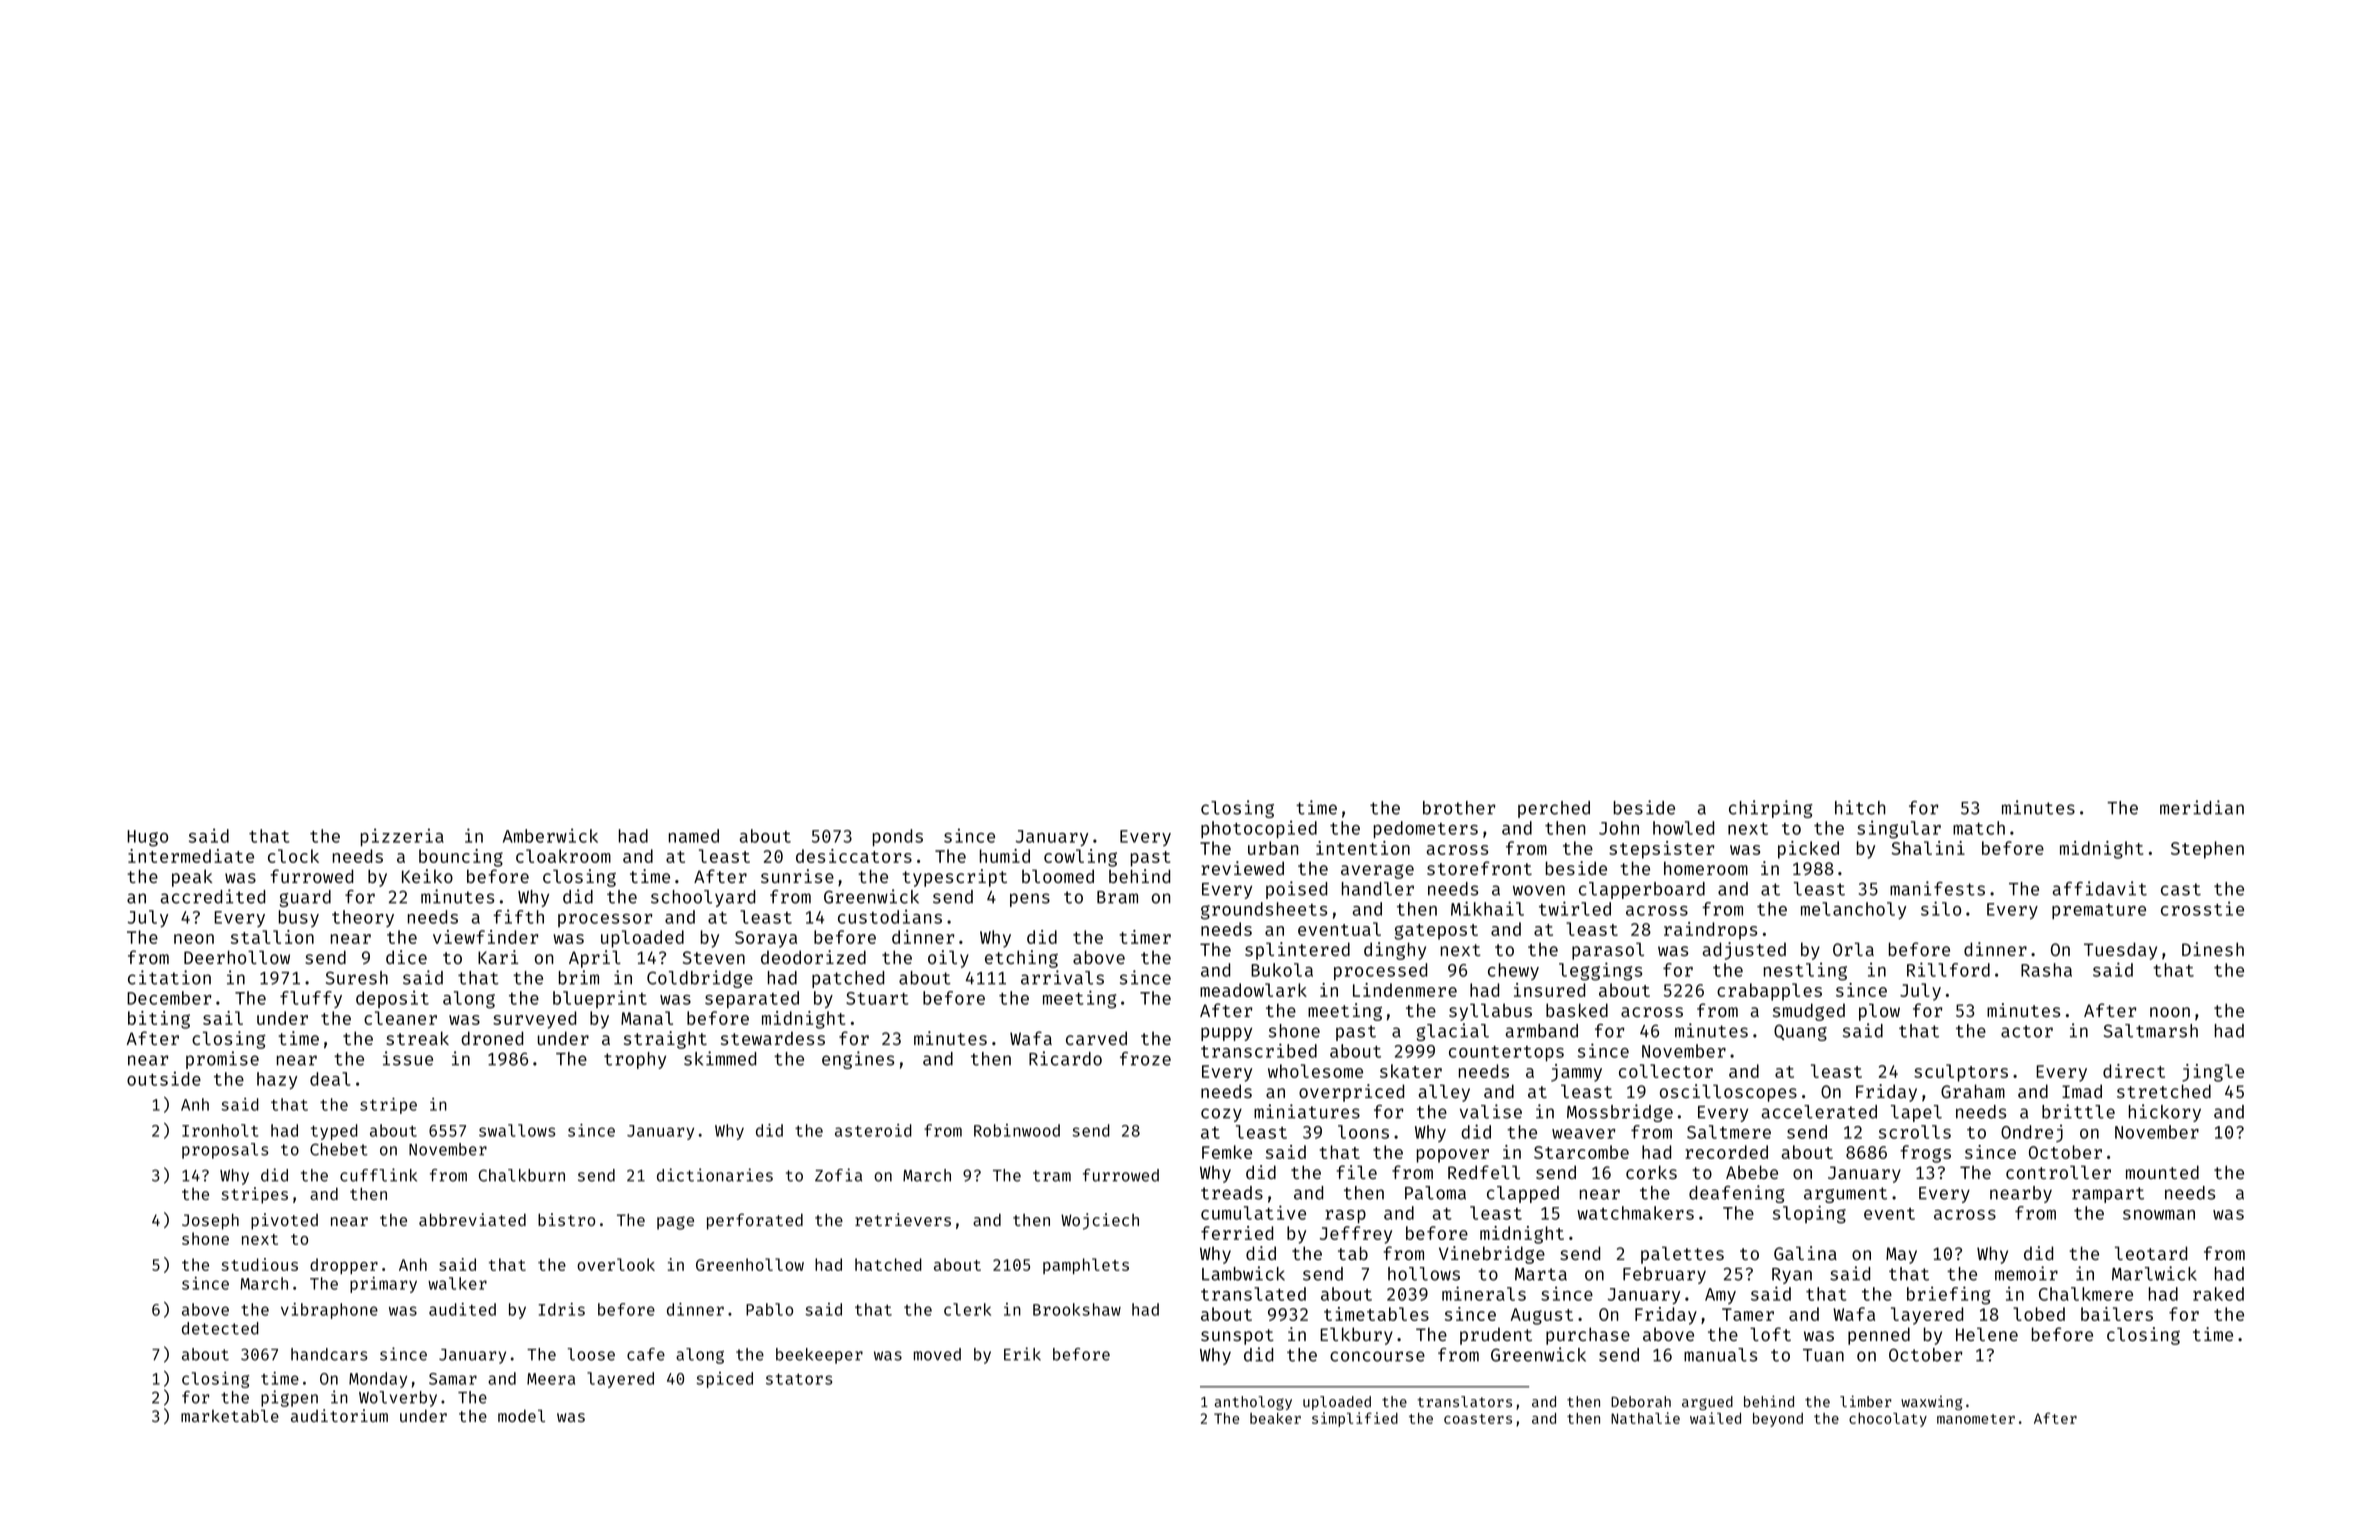  I want to click on Idris, so click(561, 1309).
